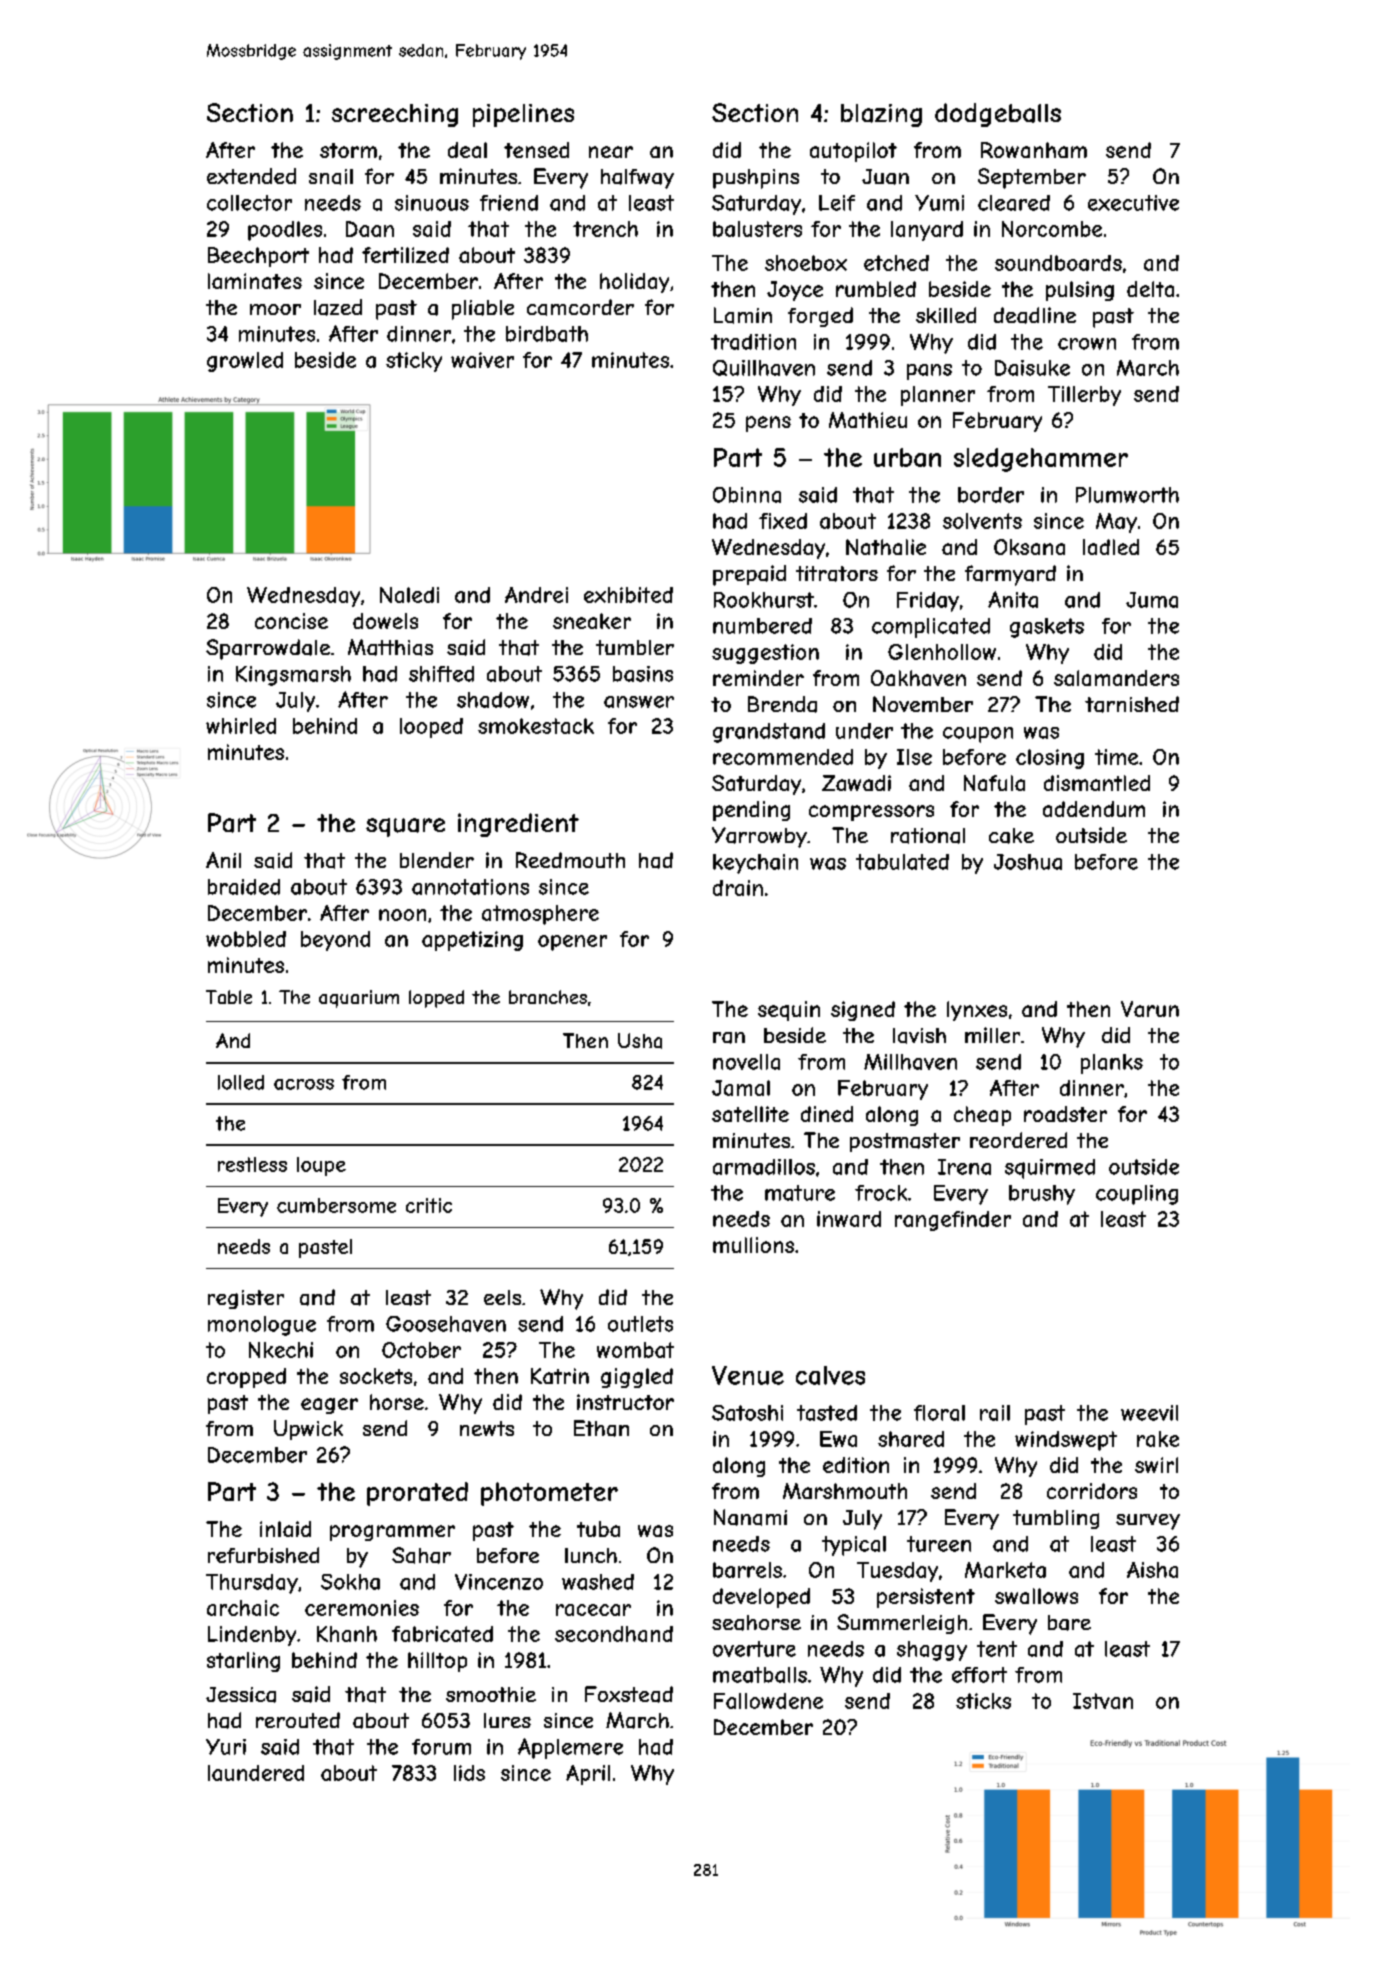 This screenshot has width=1386, height=1969. Describe the element at coordinates (741, 1088) in the screenshot. I see `Jamal` at that location.
